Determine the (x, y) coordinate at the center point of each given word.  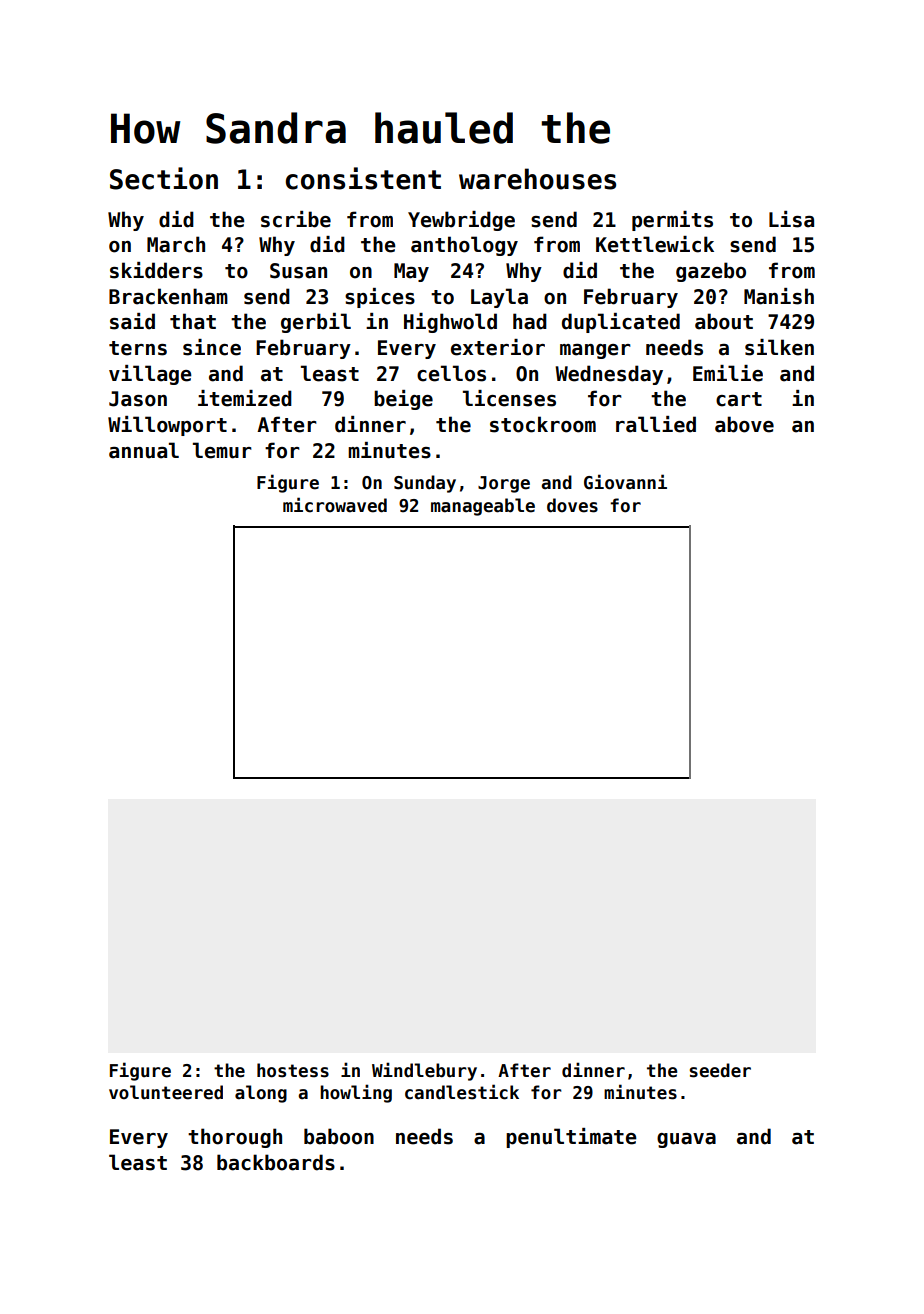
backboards (276, 1162)
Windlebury (424, 1071)
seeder (720, 1070)
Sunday (425, 484)
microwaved (335, 505)
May (411, 272)
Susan (298, 271)
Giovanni (625, 482)
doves (572, 505)
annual (144, 450)
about (724, 321)
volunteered (166, 1092)
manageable (483, 507)
